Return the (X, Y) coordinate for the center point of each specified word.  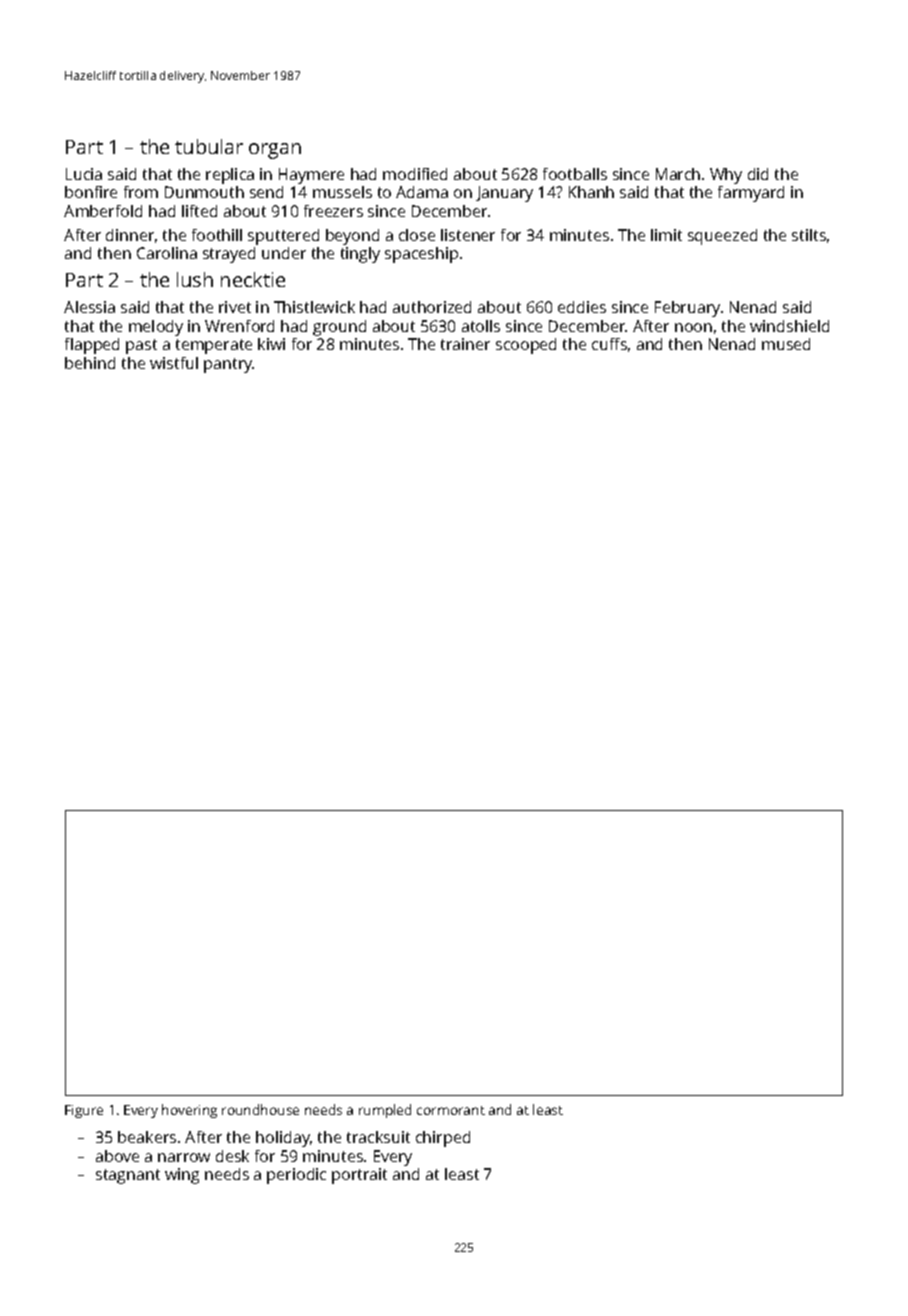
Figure (84, 1111)
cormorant (451, 1110)
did (758, 174)
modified (415, 174)
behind (90, 363)
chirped (443, 1139)
